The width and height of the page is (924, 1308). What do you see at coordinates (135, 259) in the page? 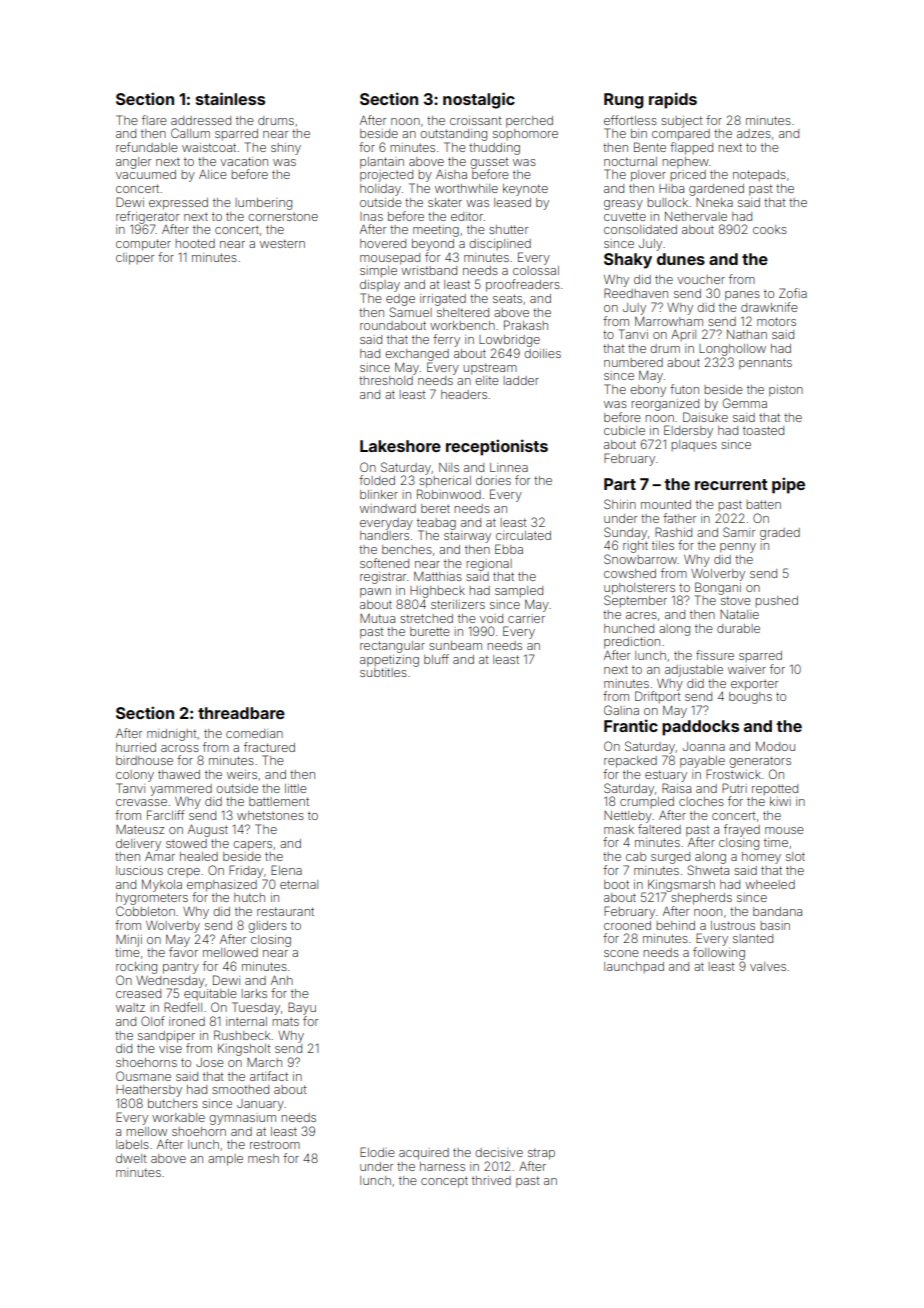
I see `clipper` at bounding box center [135, 259].
